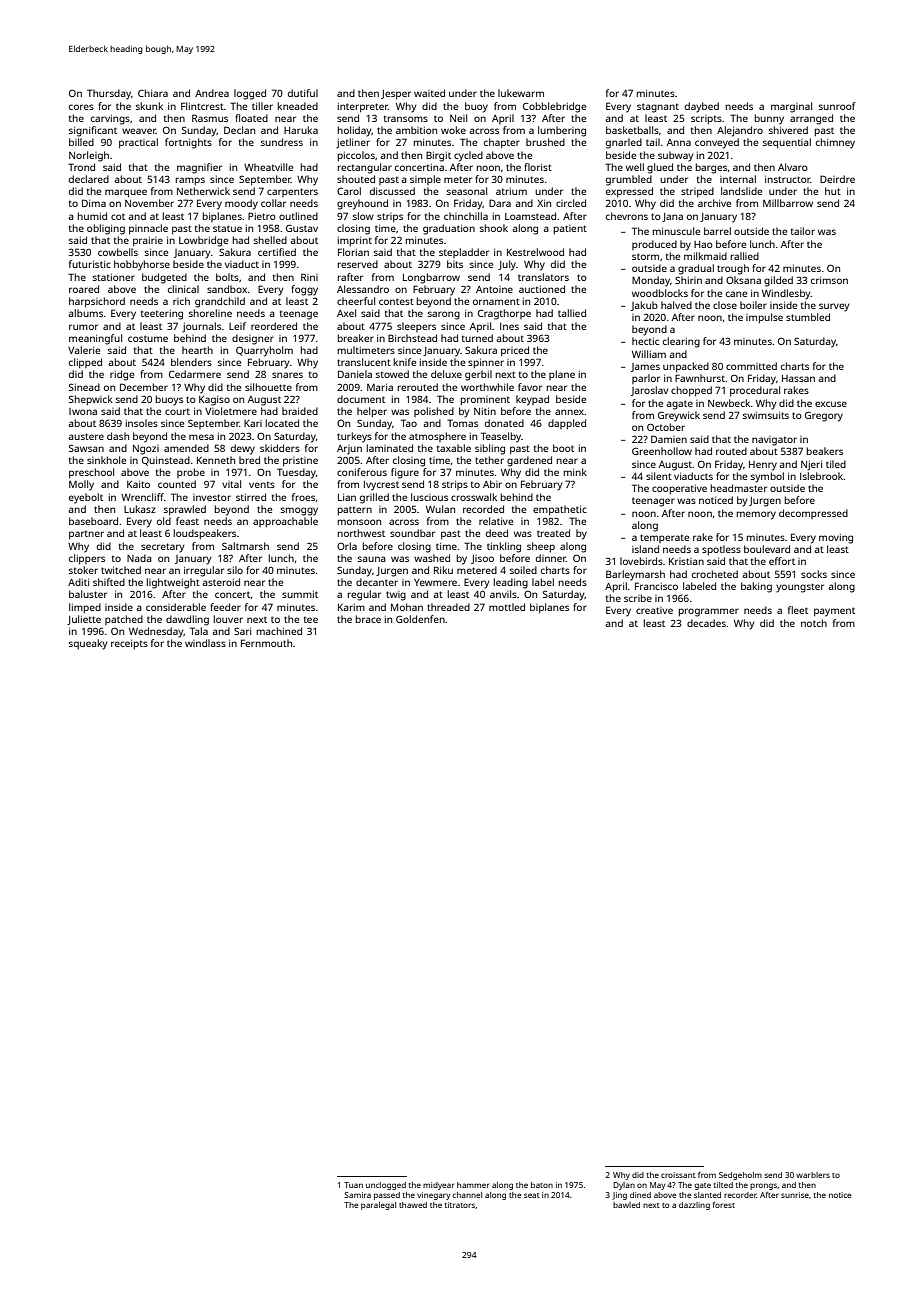  What do you see at coordinates (706, 623) in the screenshot?
I see `decades` at bounding box center [706, 623].
